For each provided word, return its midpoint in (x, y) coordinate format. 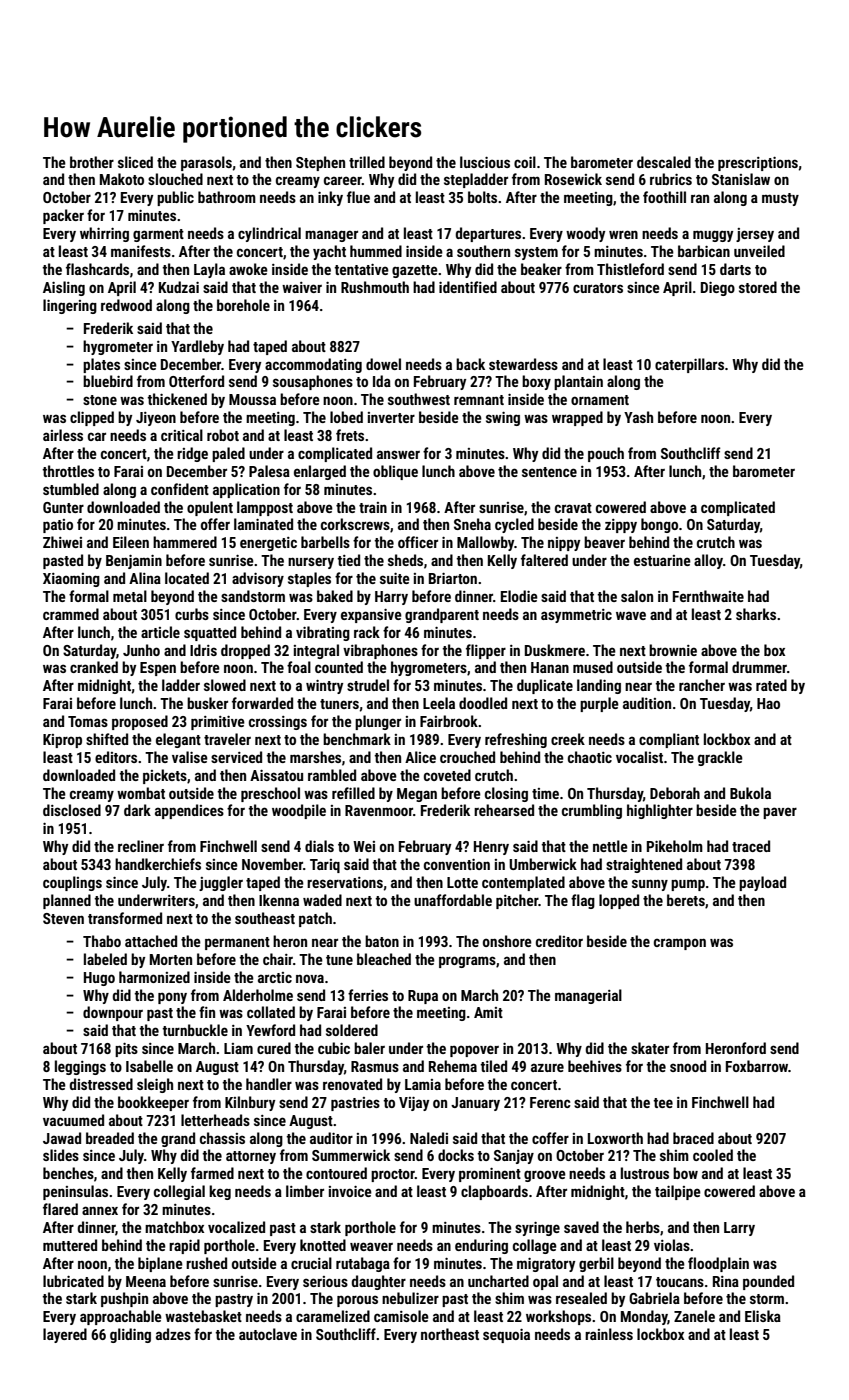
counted (339, 667)
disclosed (72, 810)
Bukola (750, 793)
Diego (718, 289)
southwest (419, 399)
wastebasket (203, 1316)
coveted (447, 775)
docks (456, 1155)
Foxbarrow (757, 1066)
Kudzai (179, 287)
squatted (210, 633)
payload (762, 883)
